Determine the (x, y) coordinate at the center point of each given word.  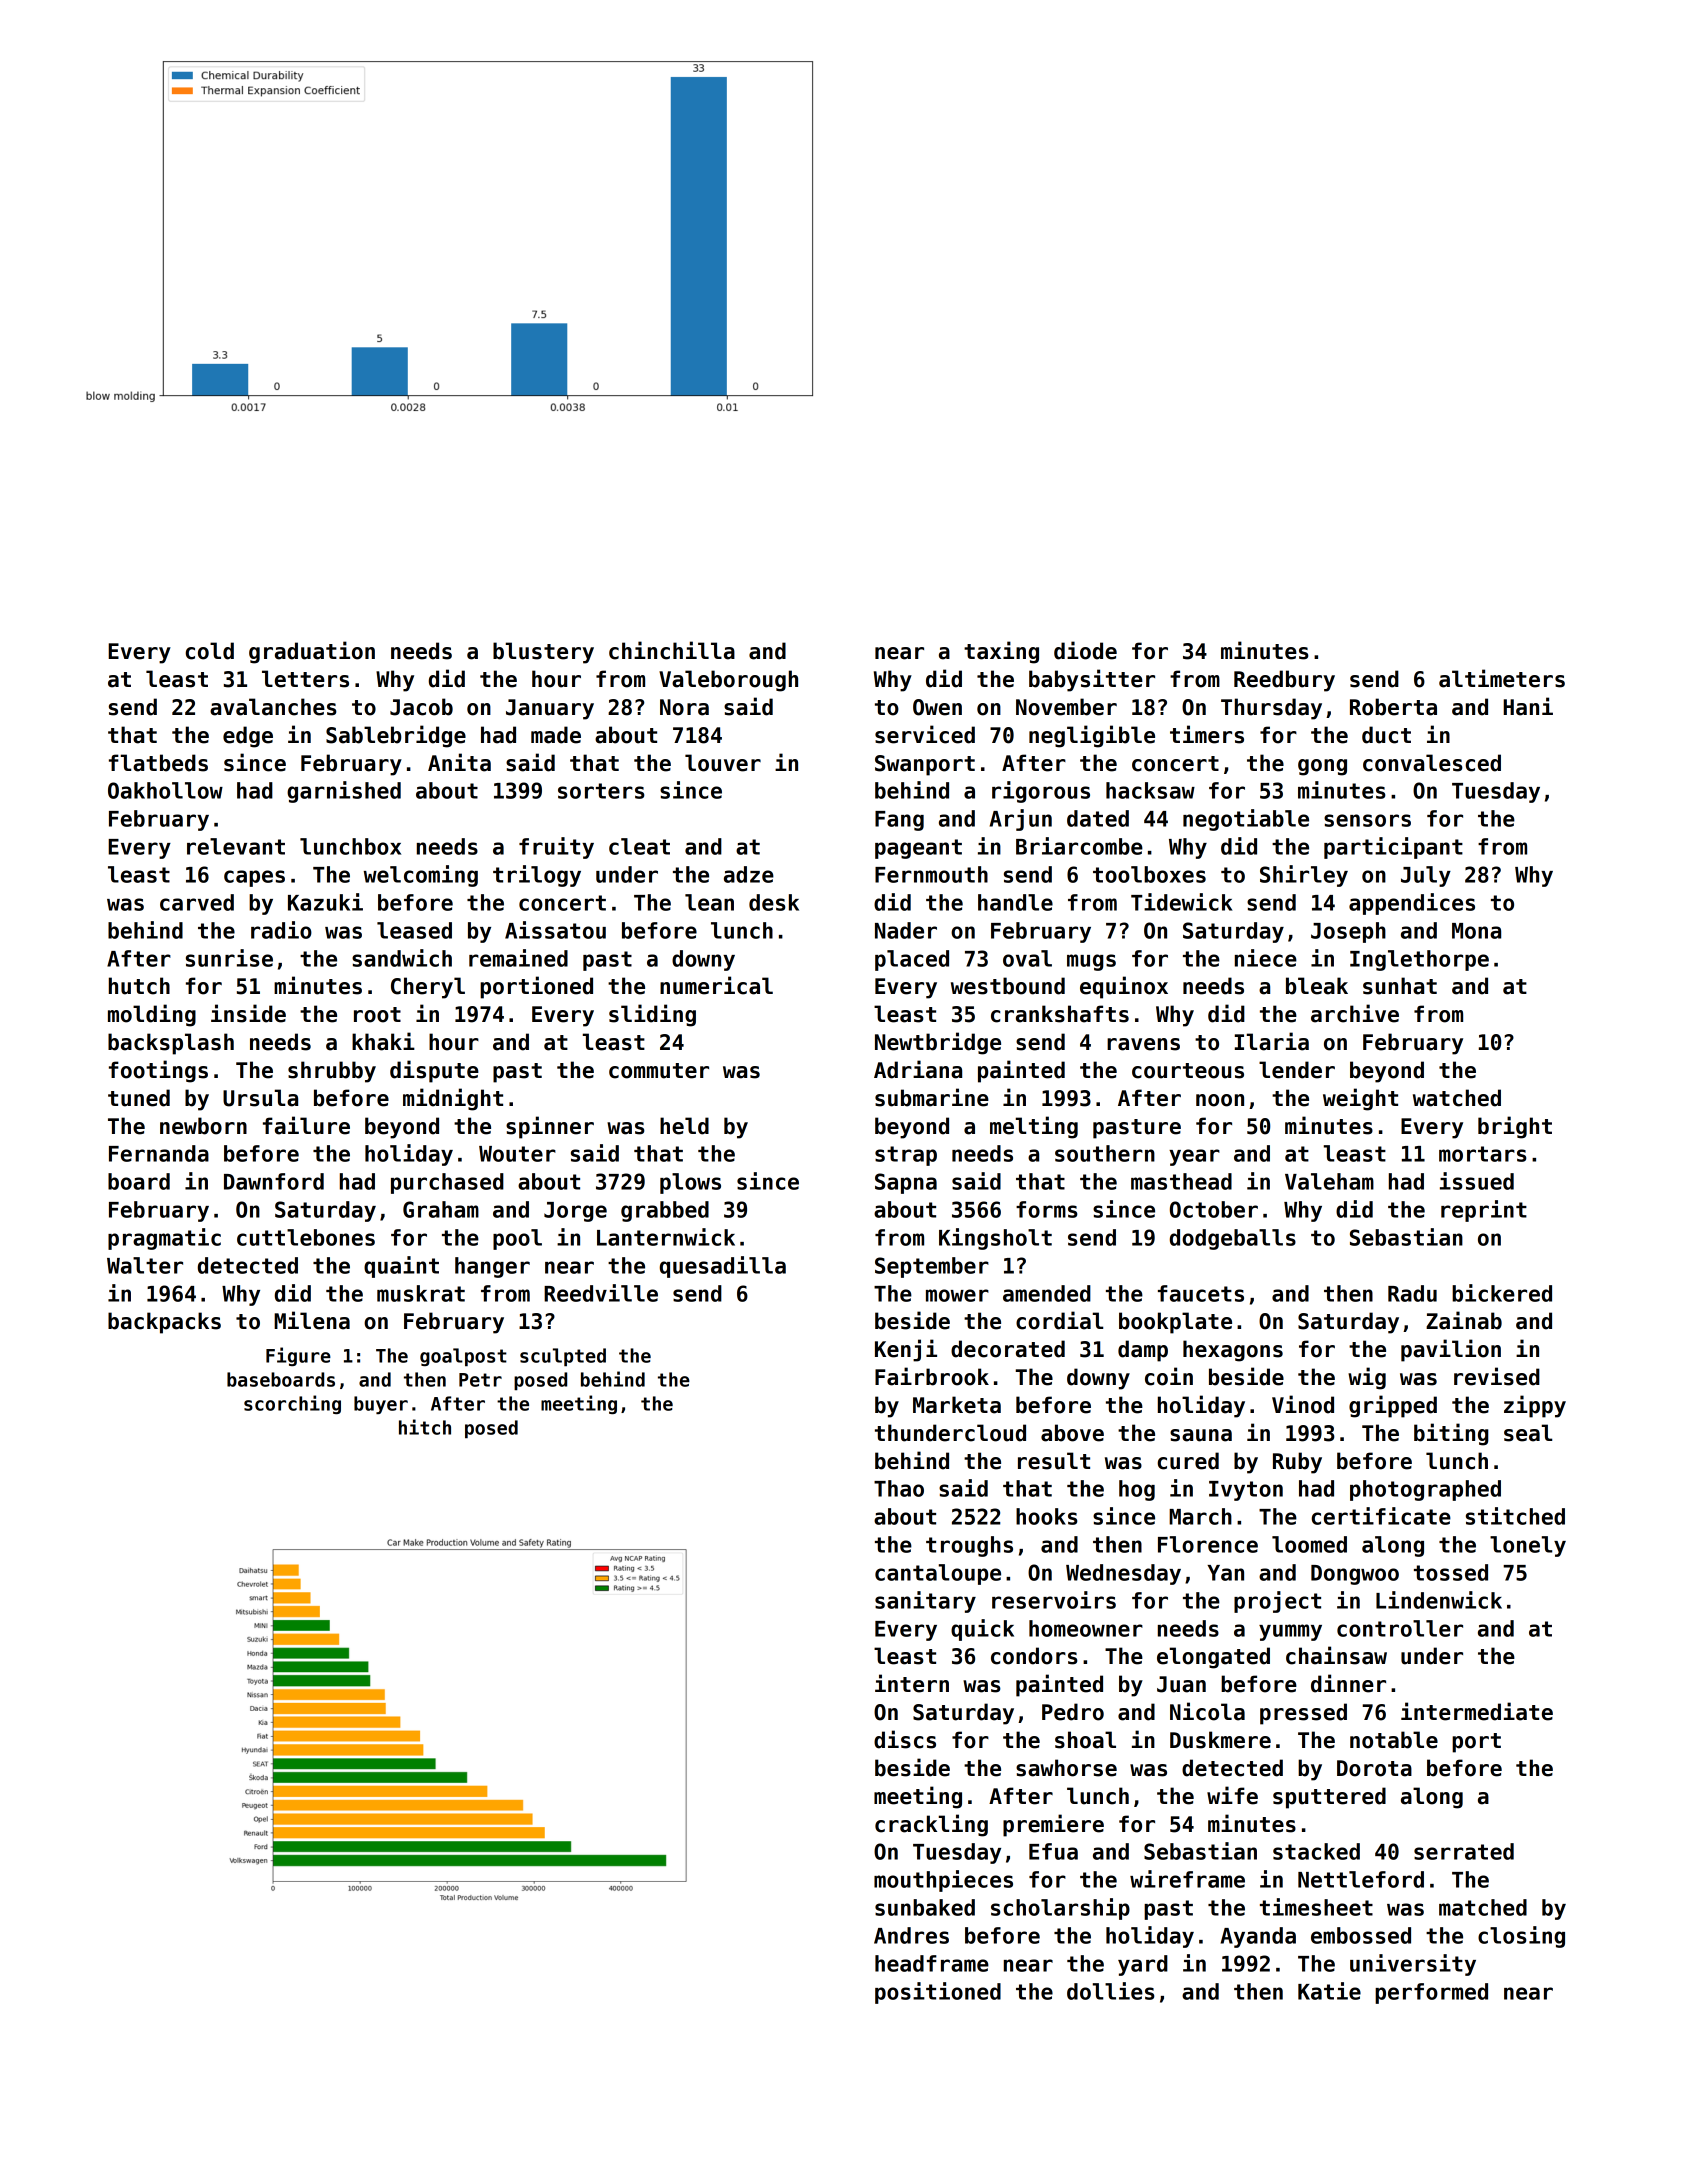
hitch (425, 1427)
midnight (453, 1099)
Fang (899, 821)
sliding (652, 1015)
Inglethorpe (1419, 960)
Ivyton (1246, 1491)
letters (305, 679)
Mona (1476, 931)
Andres (911, 1935)
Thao (899, 1488)
